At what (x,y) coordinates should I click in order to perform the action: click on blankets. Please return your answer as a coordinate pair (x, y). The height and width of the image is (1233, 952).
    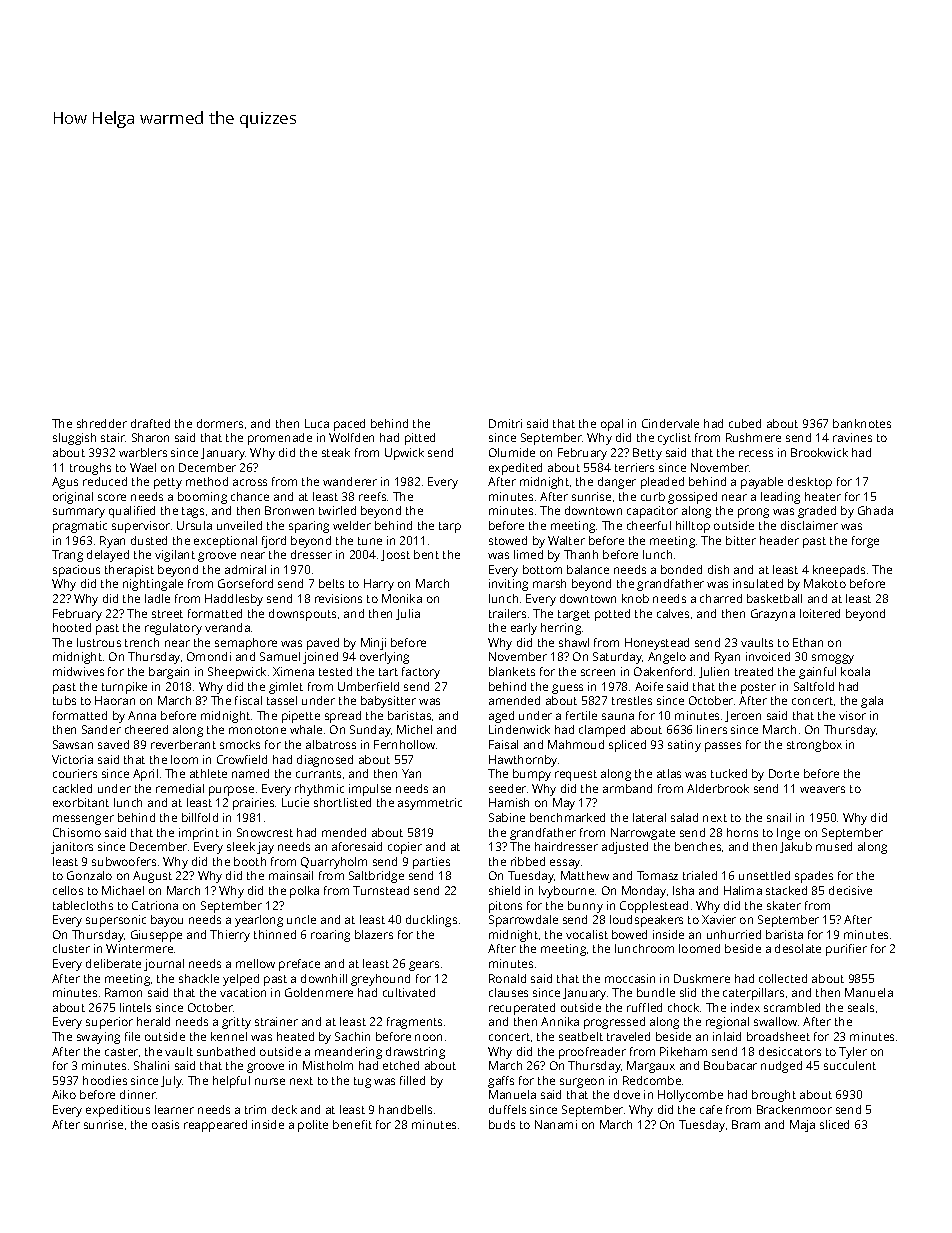
    Looking at the image, I should click on (512, 671).
